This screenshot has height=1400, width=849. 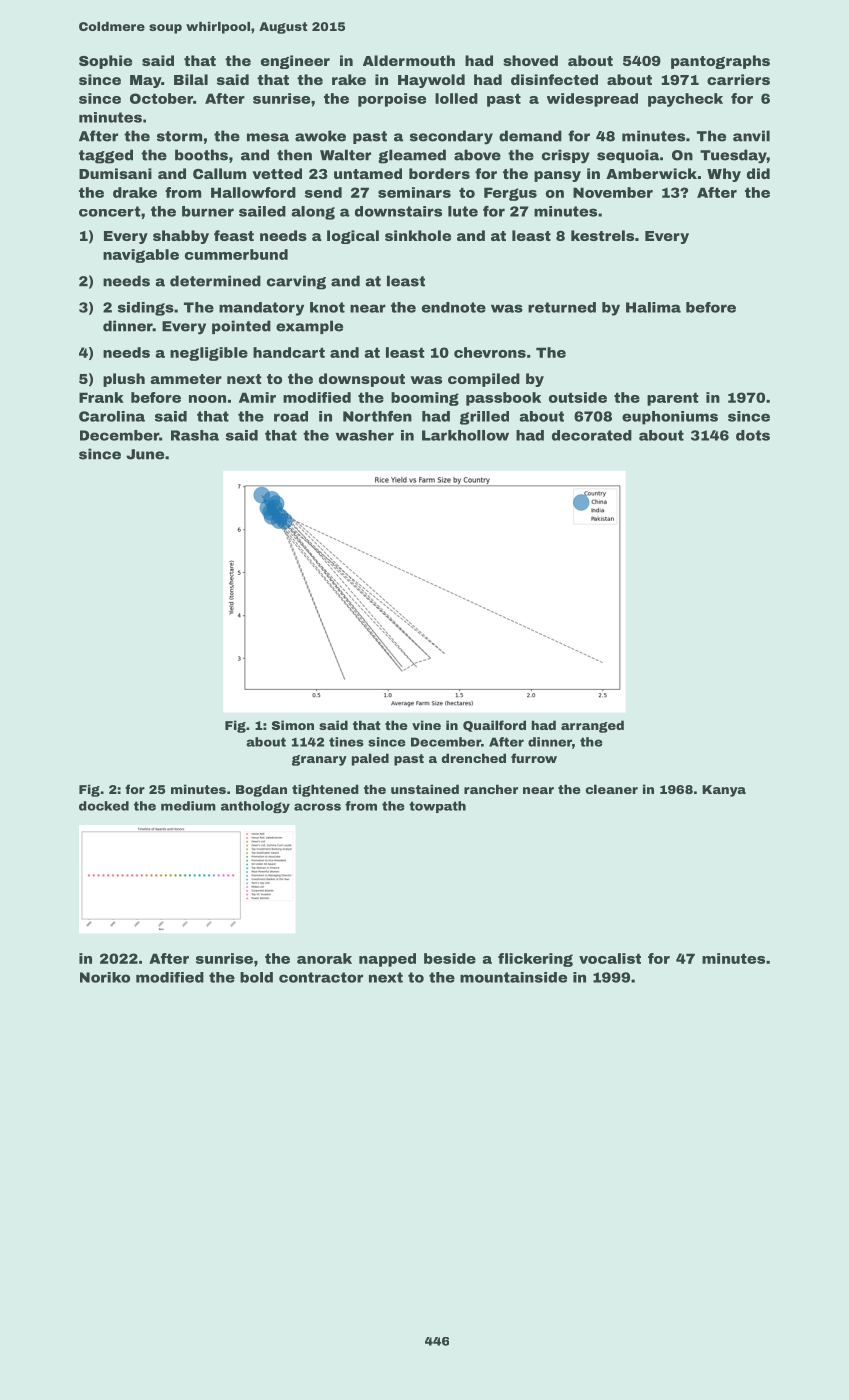 I want to click on Bilal, so click(x=191, y=79).
